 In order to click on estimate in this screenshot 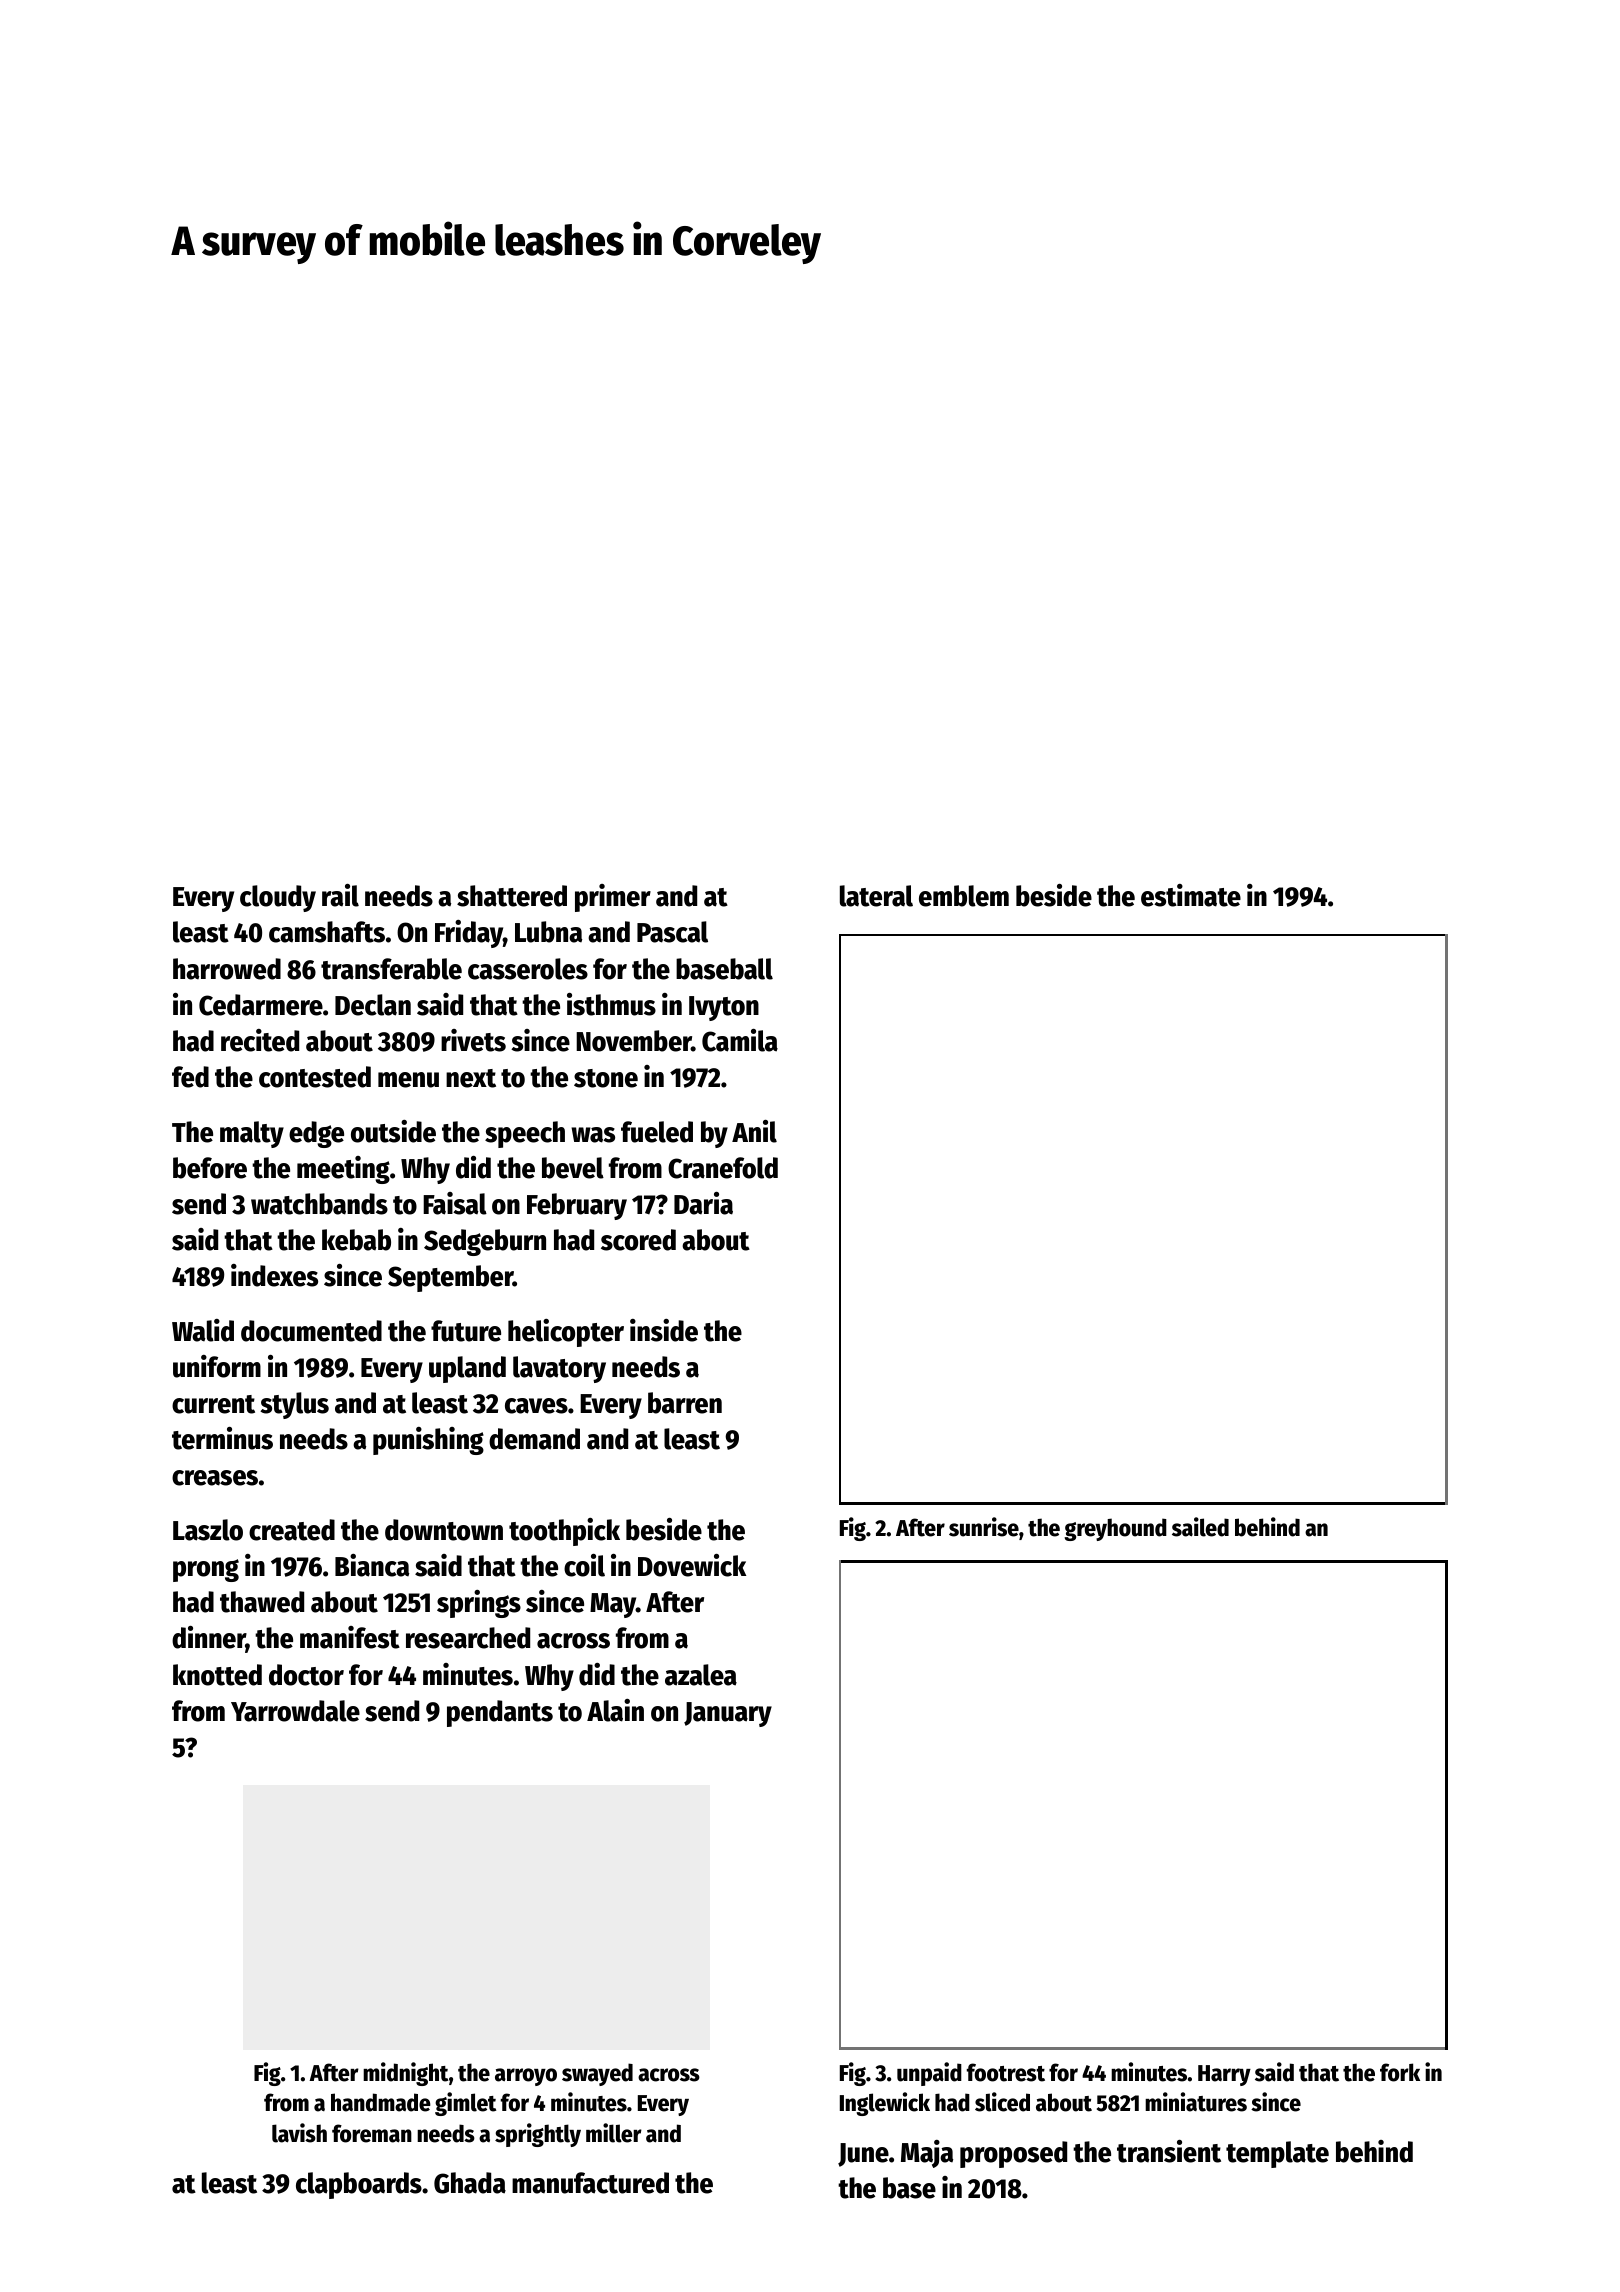, I will do `click(1191, 895)`.
